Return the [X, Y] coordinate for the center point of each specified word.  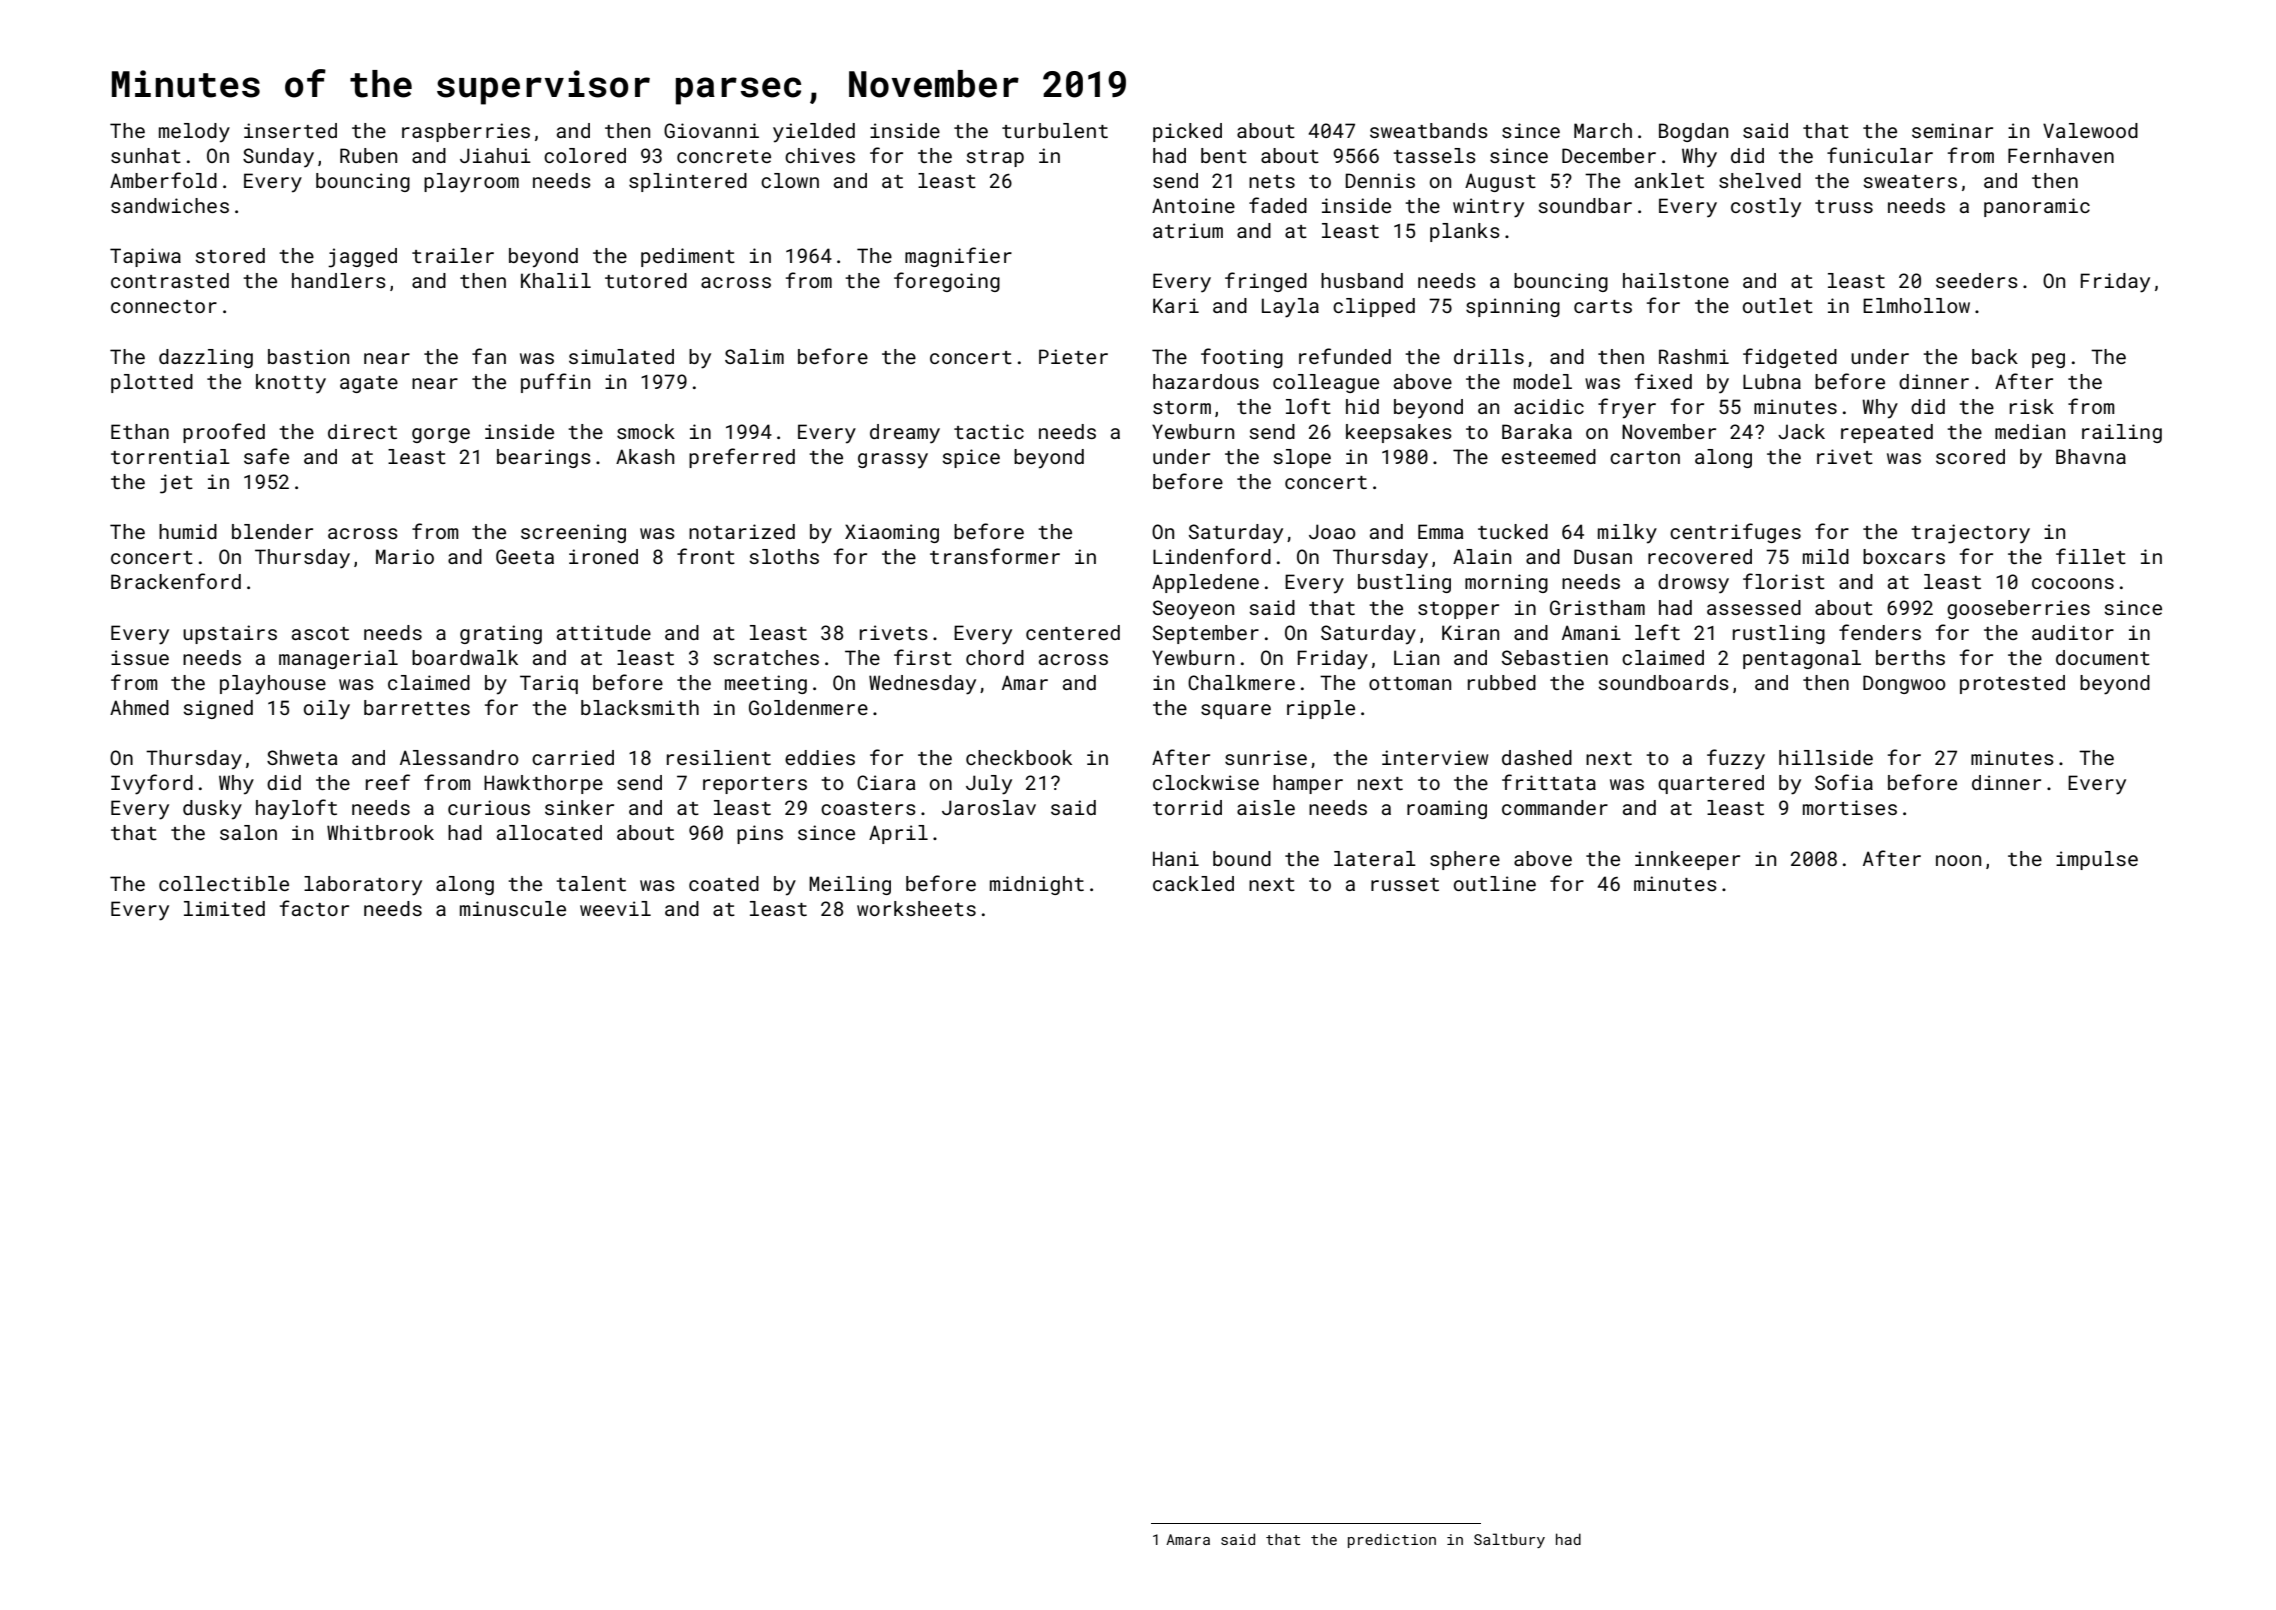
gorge [441, 435]
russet [1405, 884]
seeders [1977, 280]
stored [230, 255]
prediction [1392, 1540]
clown [790, 180]
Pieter [1073, 356]
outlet [1778, 305]
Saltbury [1509, 1540]
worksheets [916, 908]
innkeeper [1687, 860]
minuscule [513, 908]
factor [314, 908]
